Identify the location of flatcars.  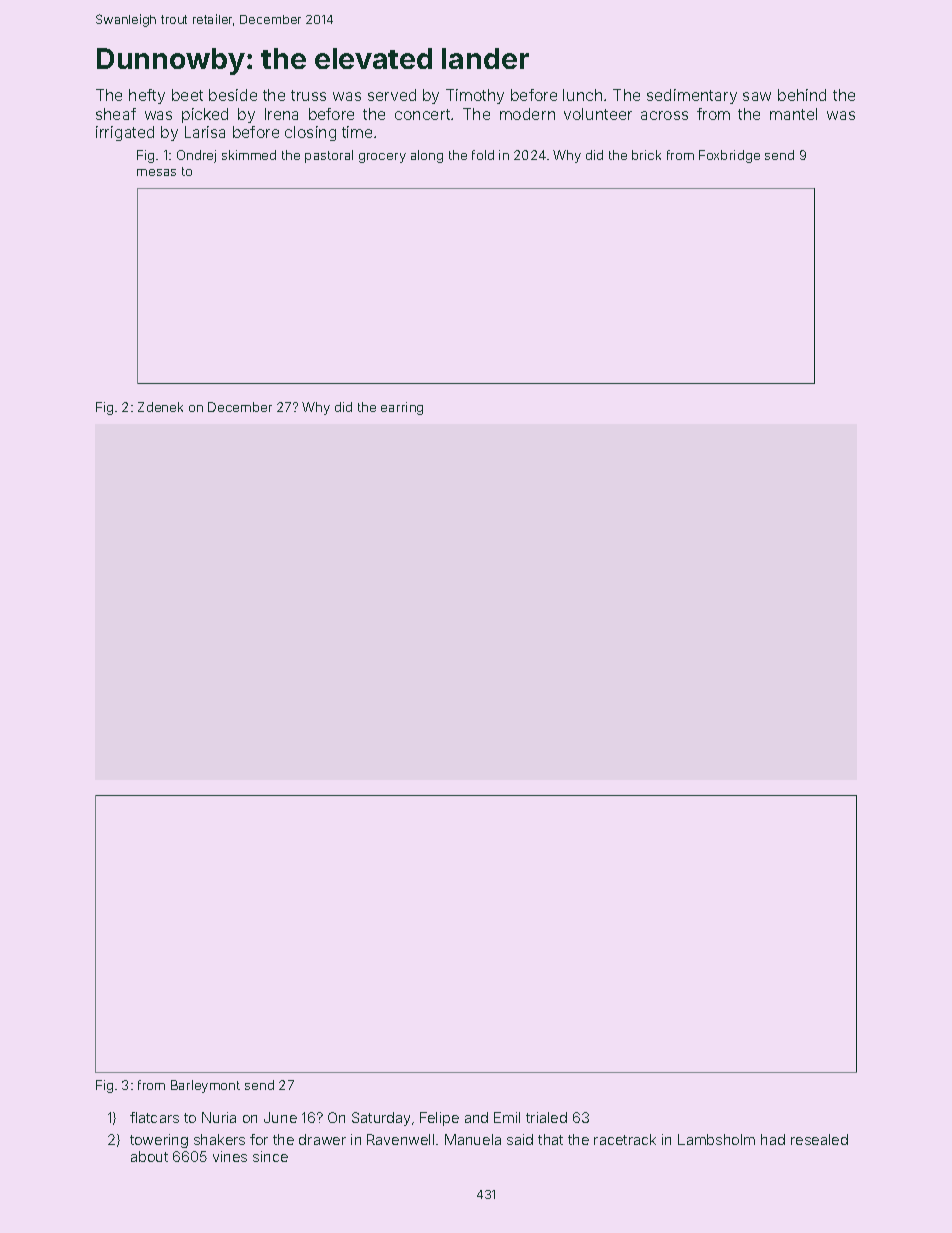
(154, 1117).
